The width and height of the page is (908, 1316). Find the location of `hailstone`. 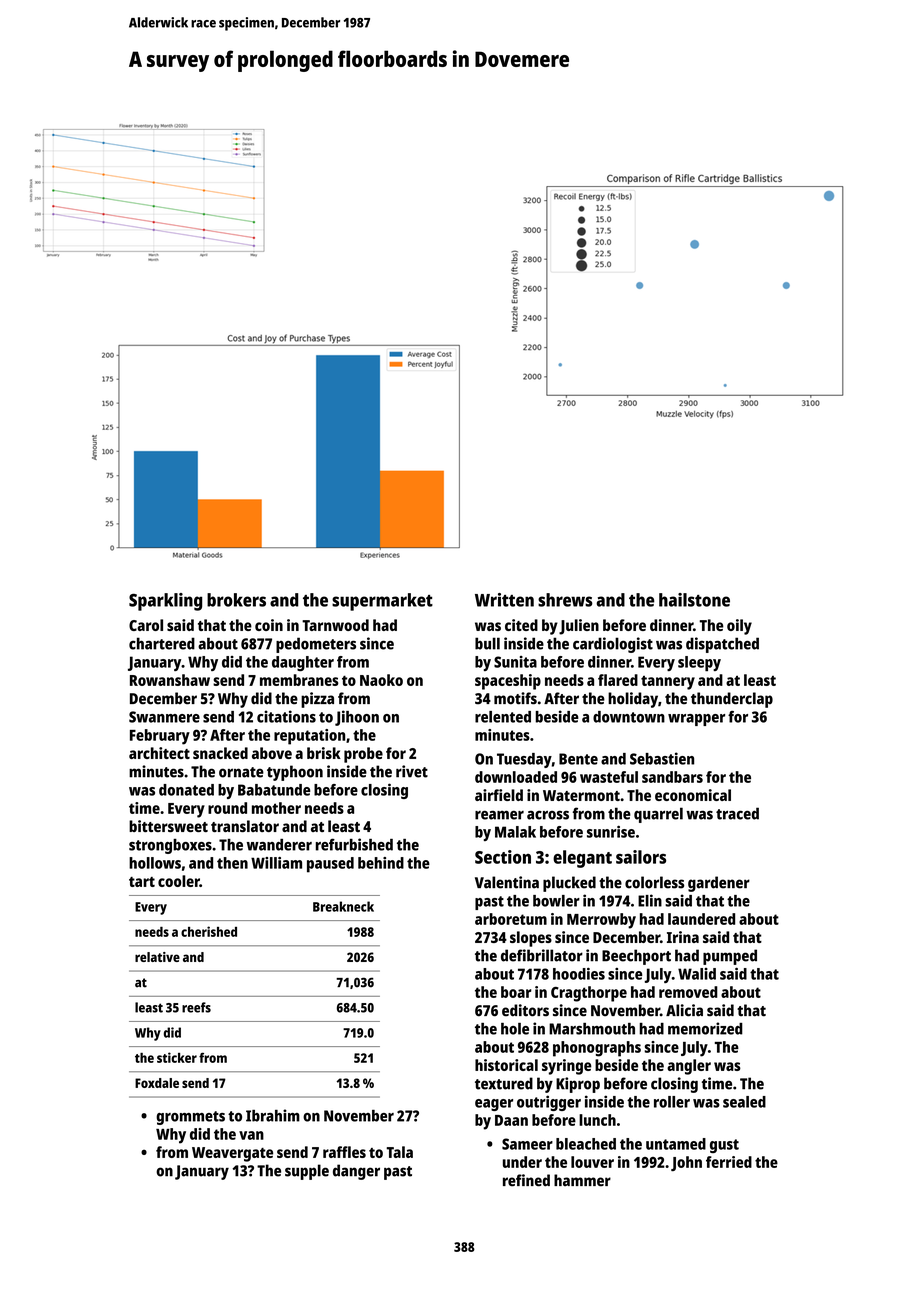

hailstone is located at coordinates (694, 600).
